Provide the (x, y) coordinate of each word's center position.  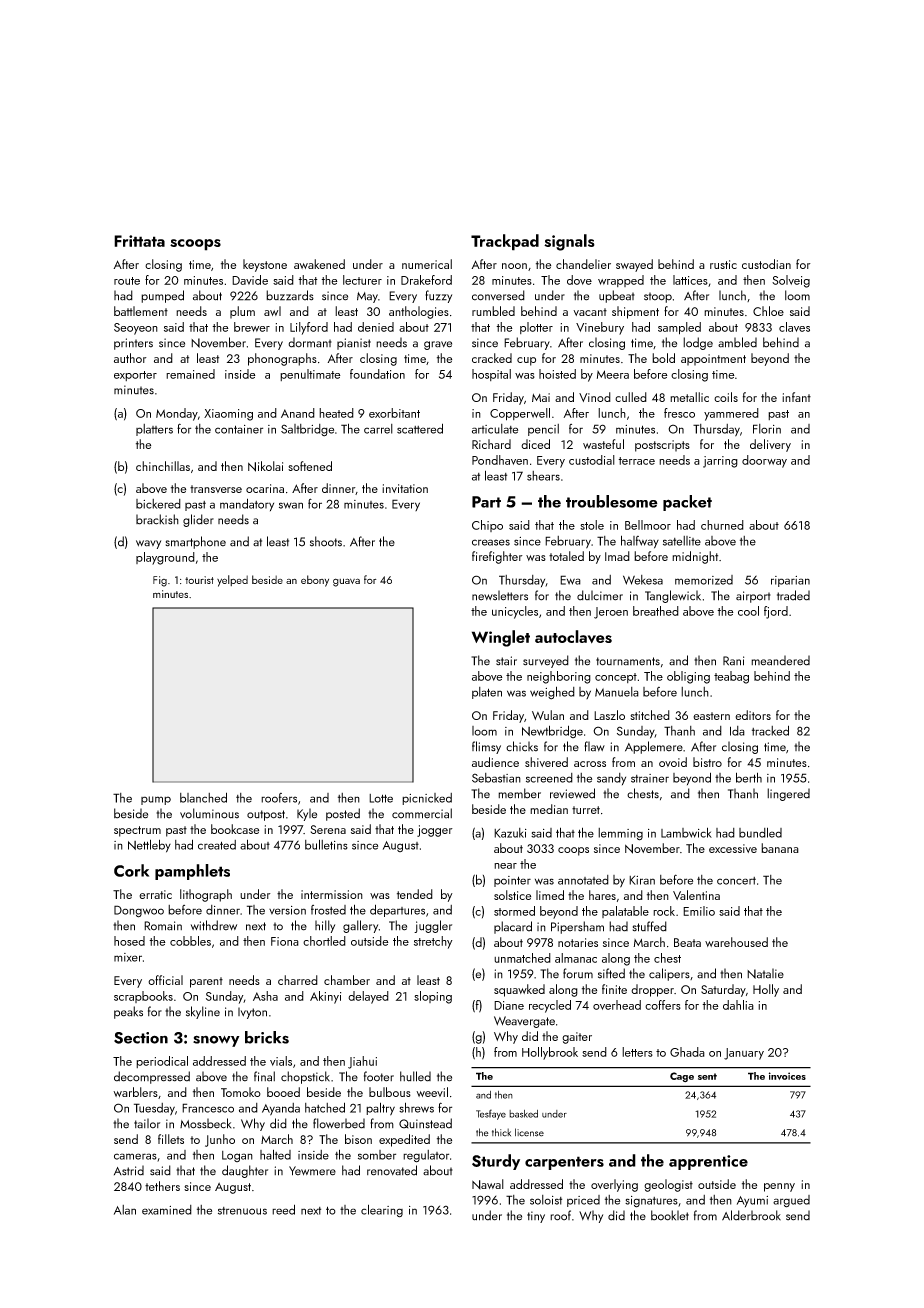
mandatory (247, 504)
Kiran (642, 880)
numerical (427, 264)
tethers (162, 1186)
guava (346, 582)
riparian (790, 581)
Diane (509, 1005)
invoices (787, 1076)
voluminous (209, 813)
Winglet (501, 638)
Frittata (139, 241)
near (505, 866)
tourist (199, 580)
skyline (203, 1012)
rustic (723, 264)
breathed (656, 611)
